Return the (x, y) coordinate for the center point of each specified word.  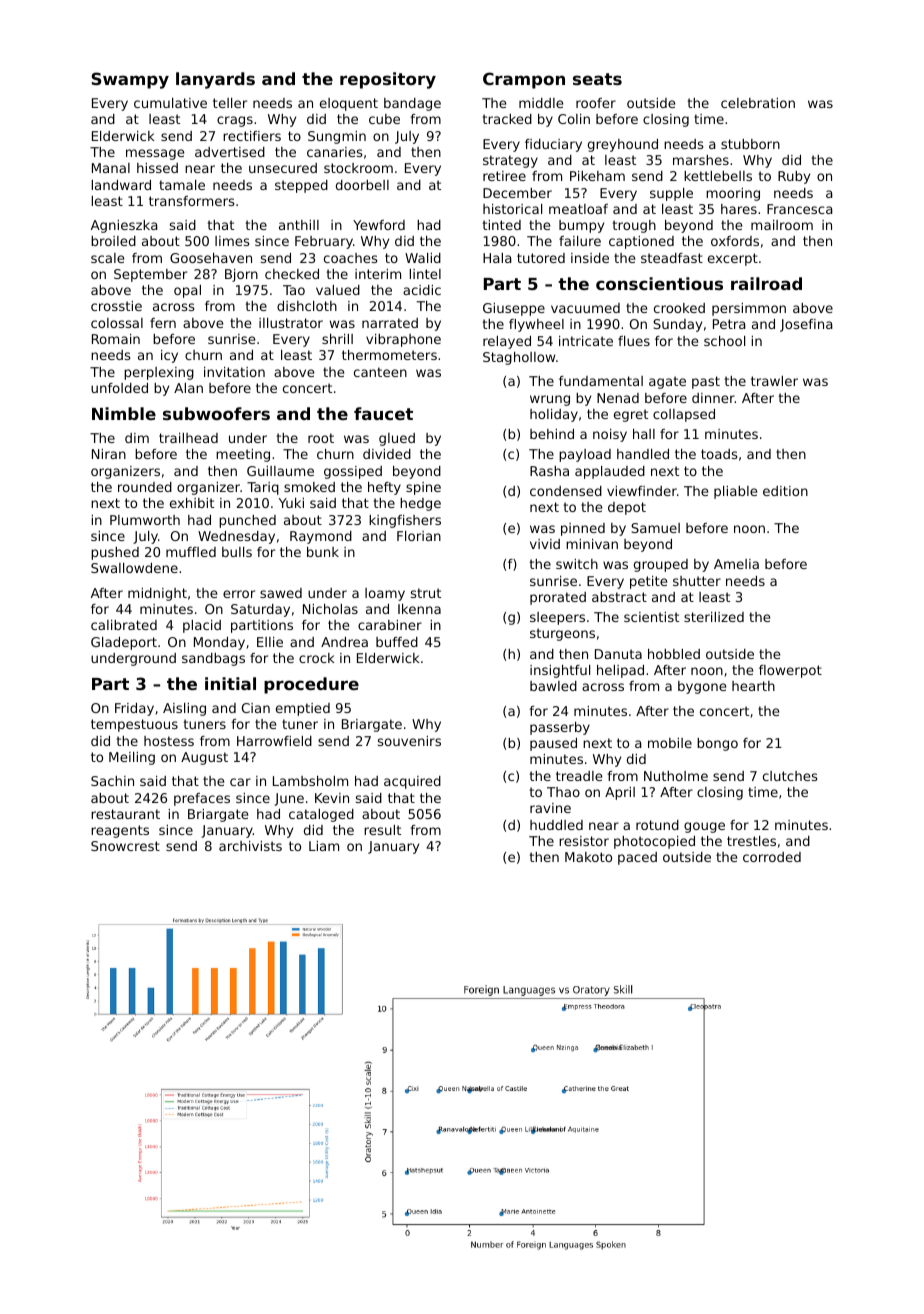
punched (247, 521)
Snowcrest (125, 846)
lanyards (215, 80)
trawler (774, 381)
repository (388, 80)
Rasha (549, 471)
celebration (758, 103)
